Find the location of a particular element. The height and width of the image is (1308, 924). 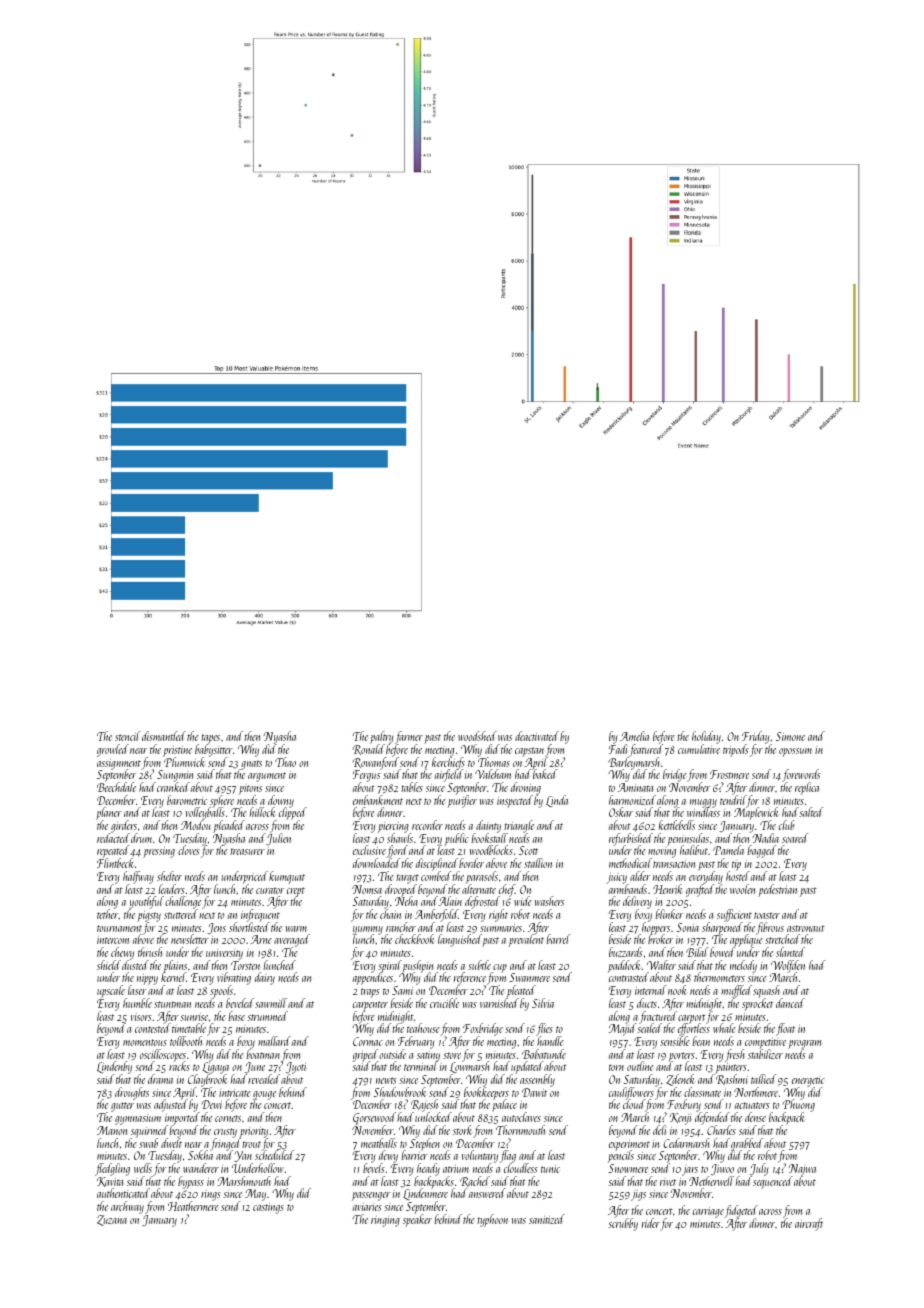

tapes is located at coordinates (210, 739).
